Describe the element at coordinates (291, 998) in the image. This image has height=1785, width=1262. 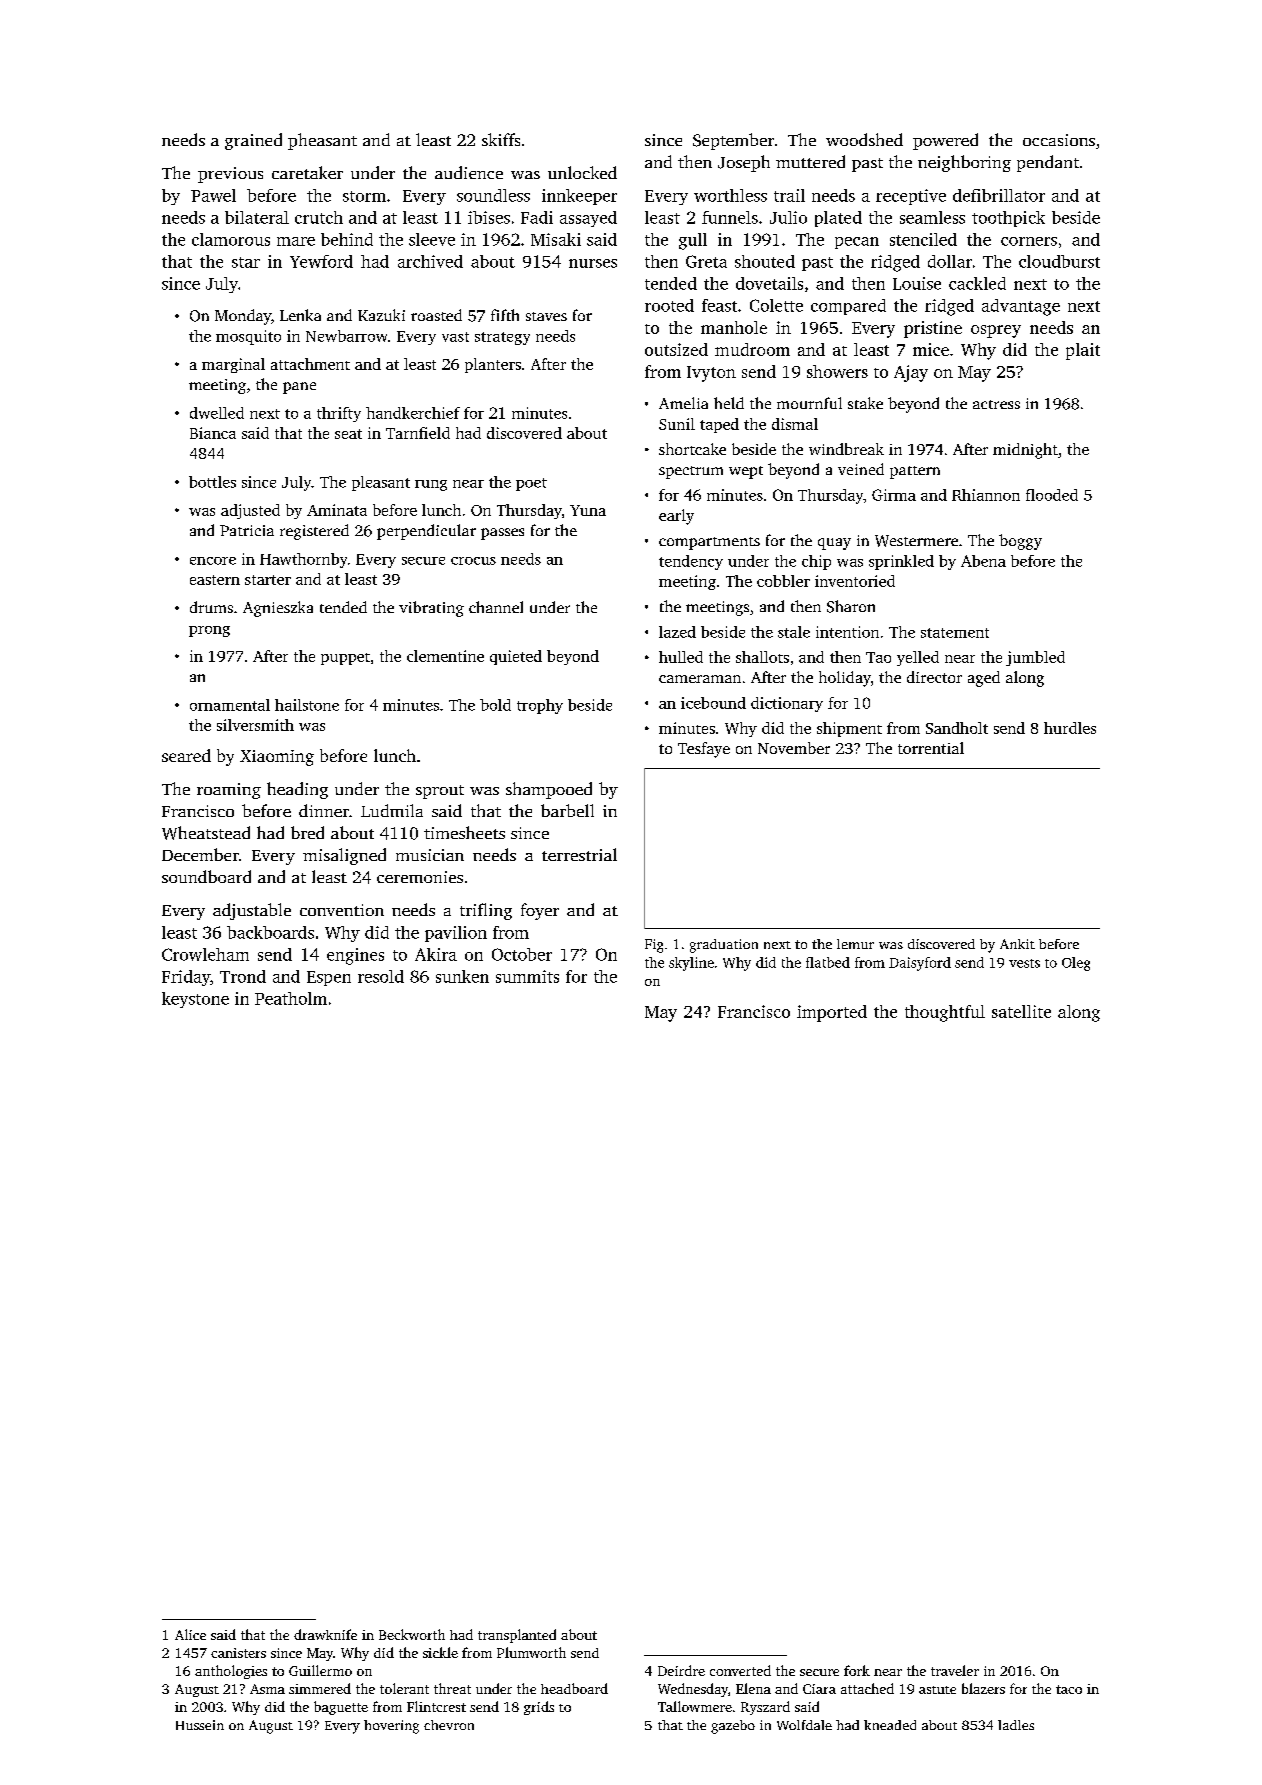
I see `Peatholm` at that location.
